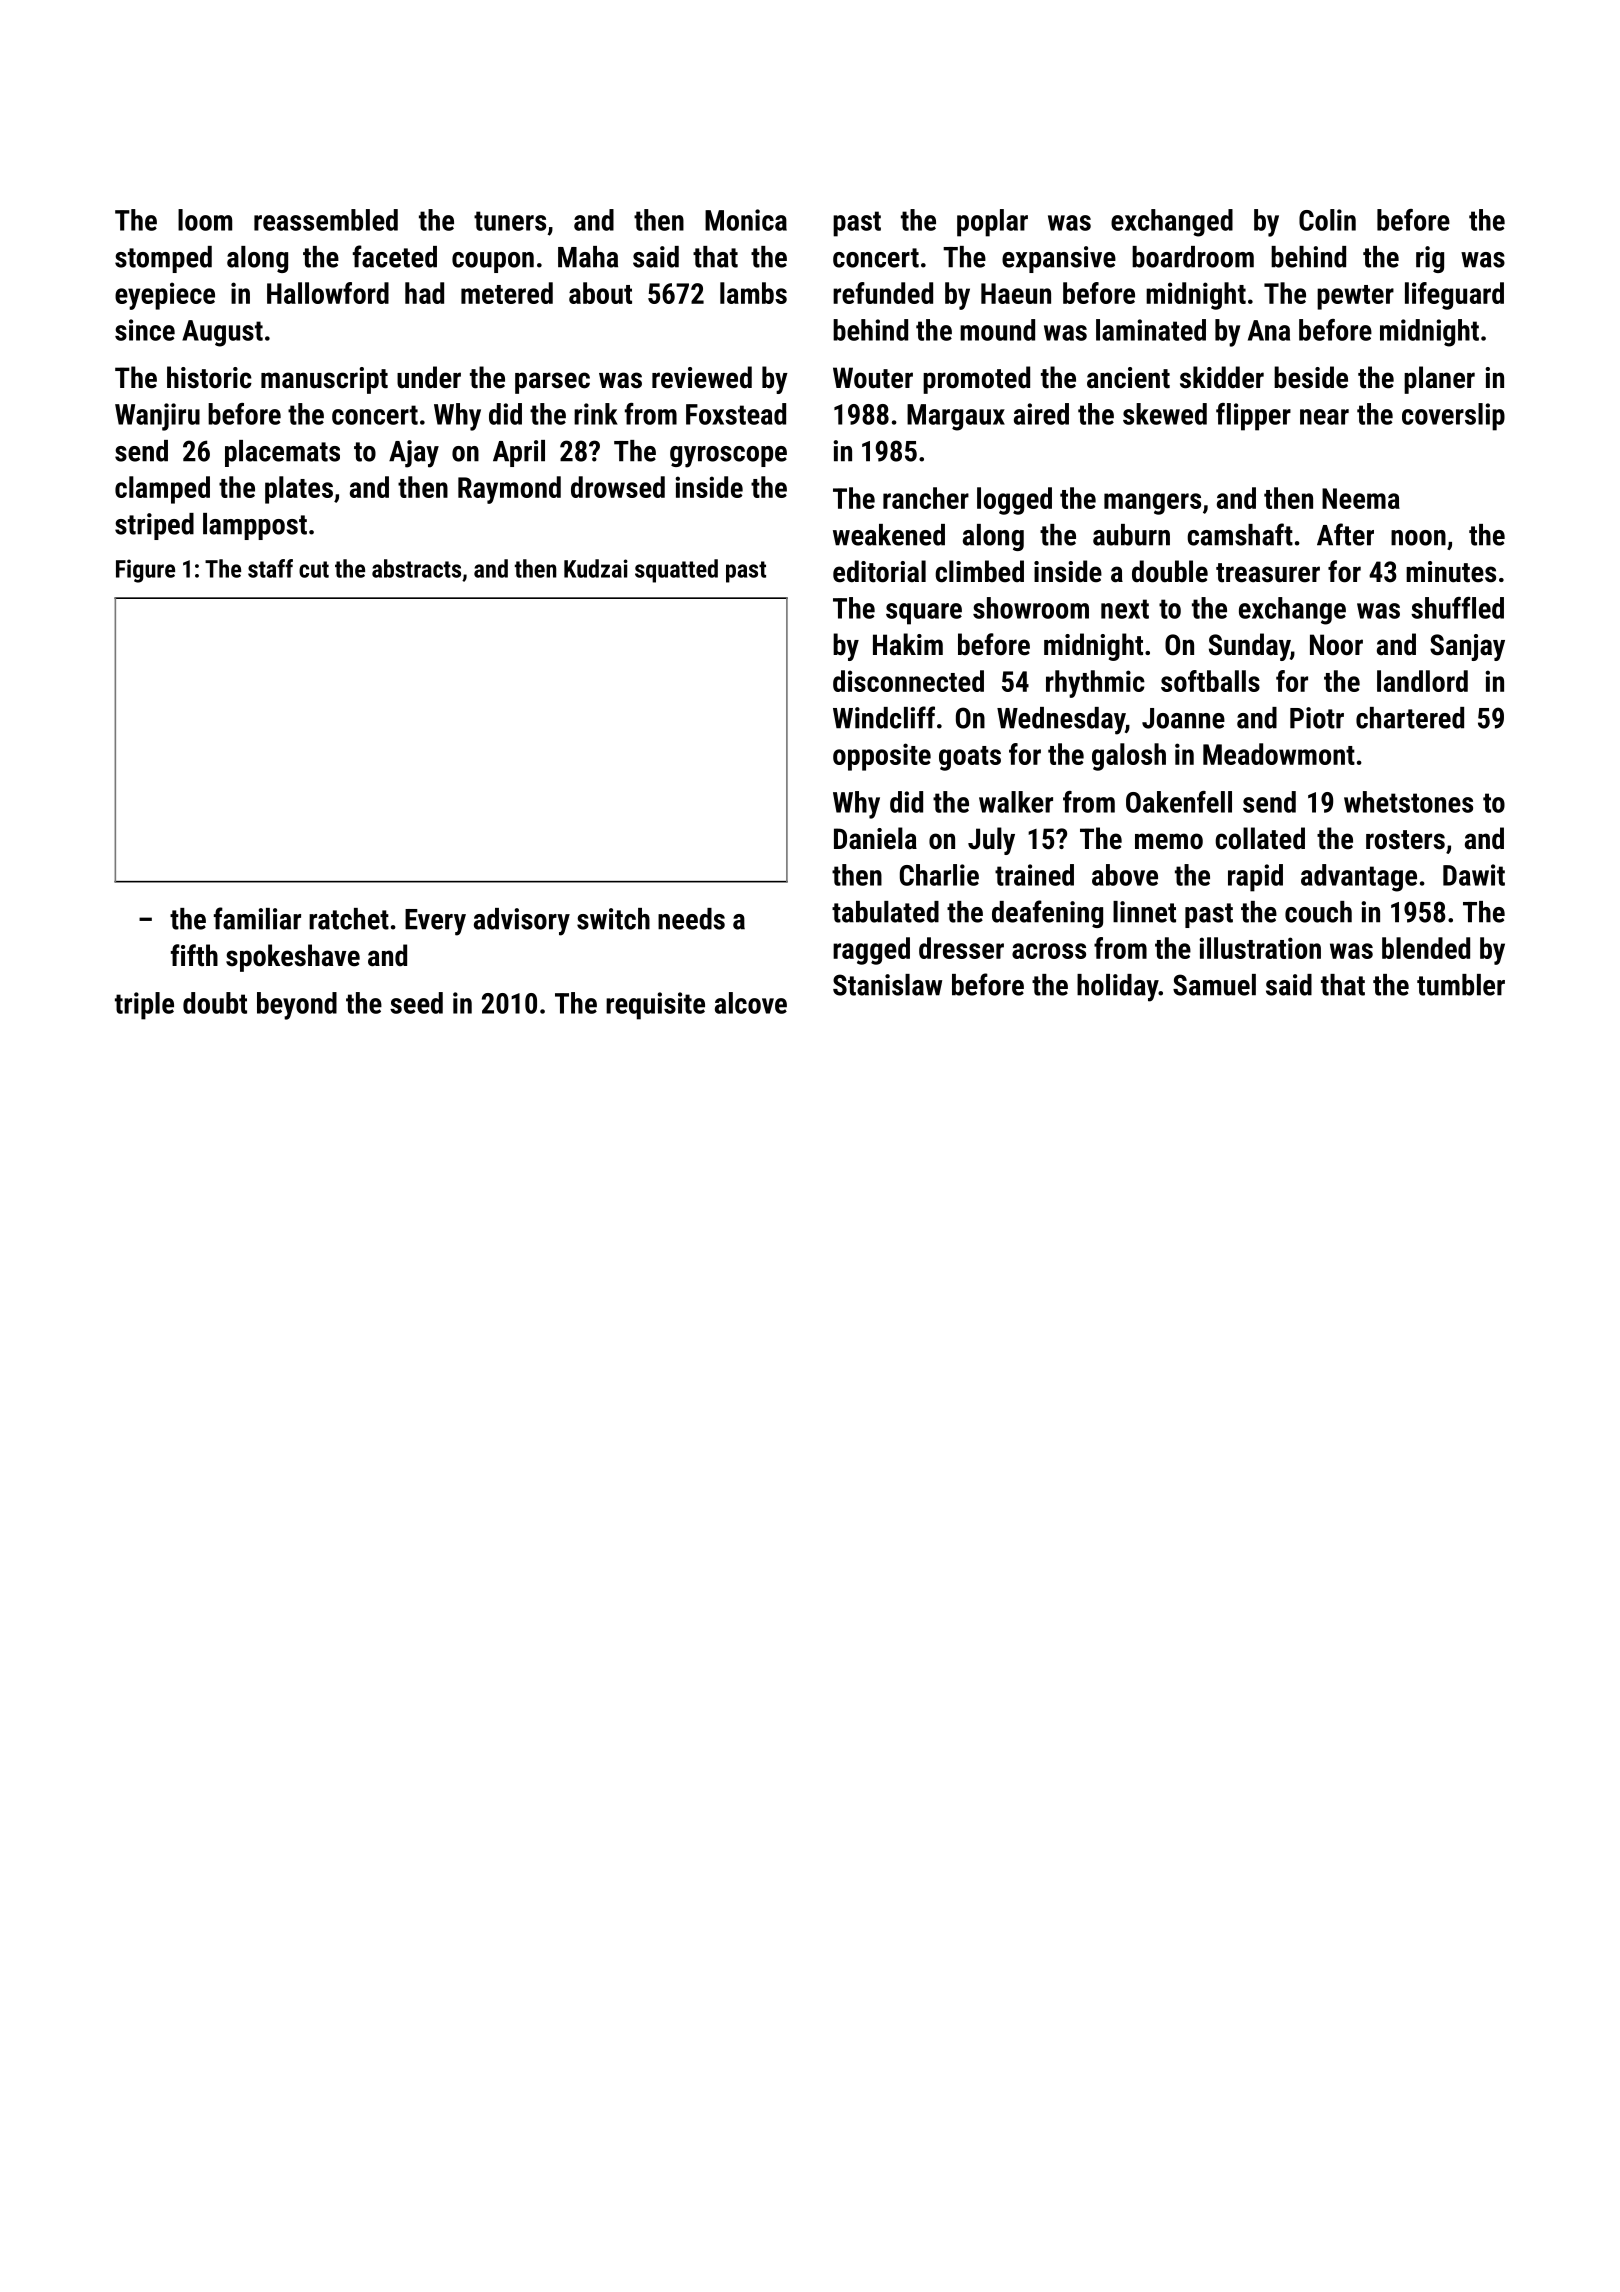 The height and width of the screenshot is (2292, 1620). What do you see at coordinates (435, 922) in the screenshot?
I see `Every` at bounding box center [435, 922].
